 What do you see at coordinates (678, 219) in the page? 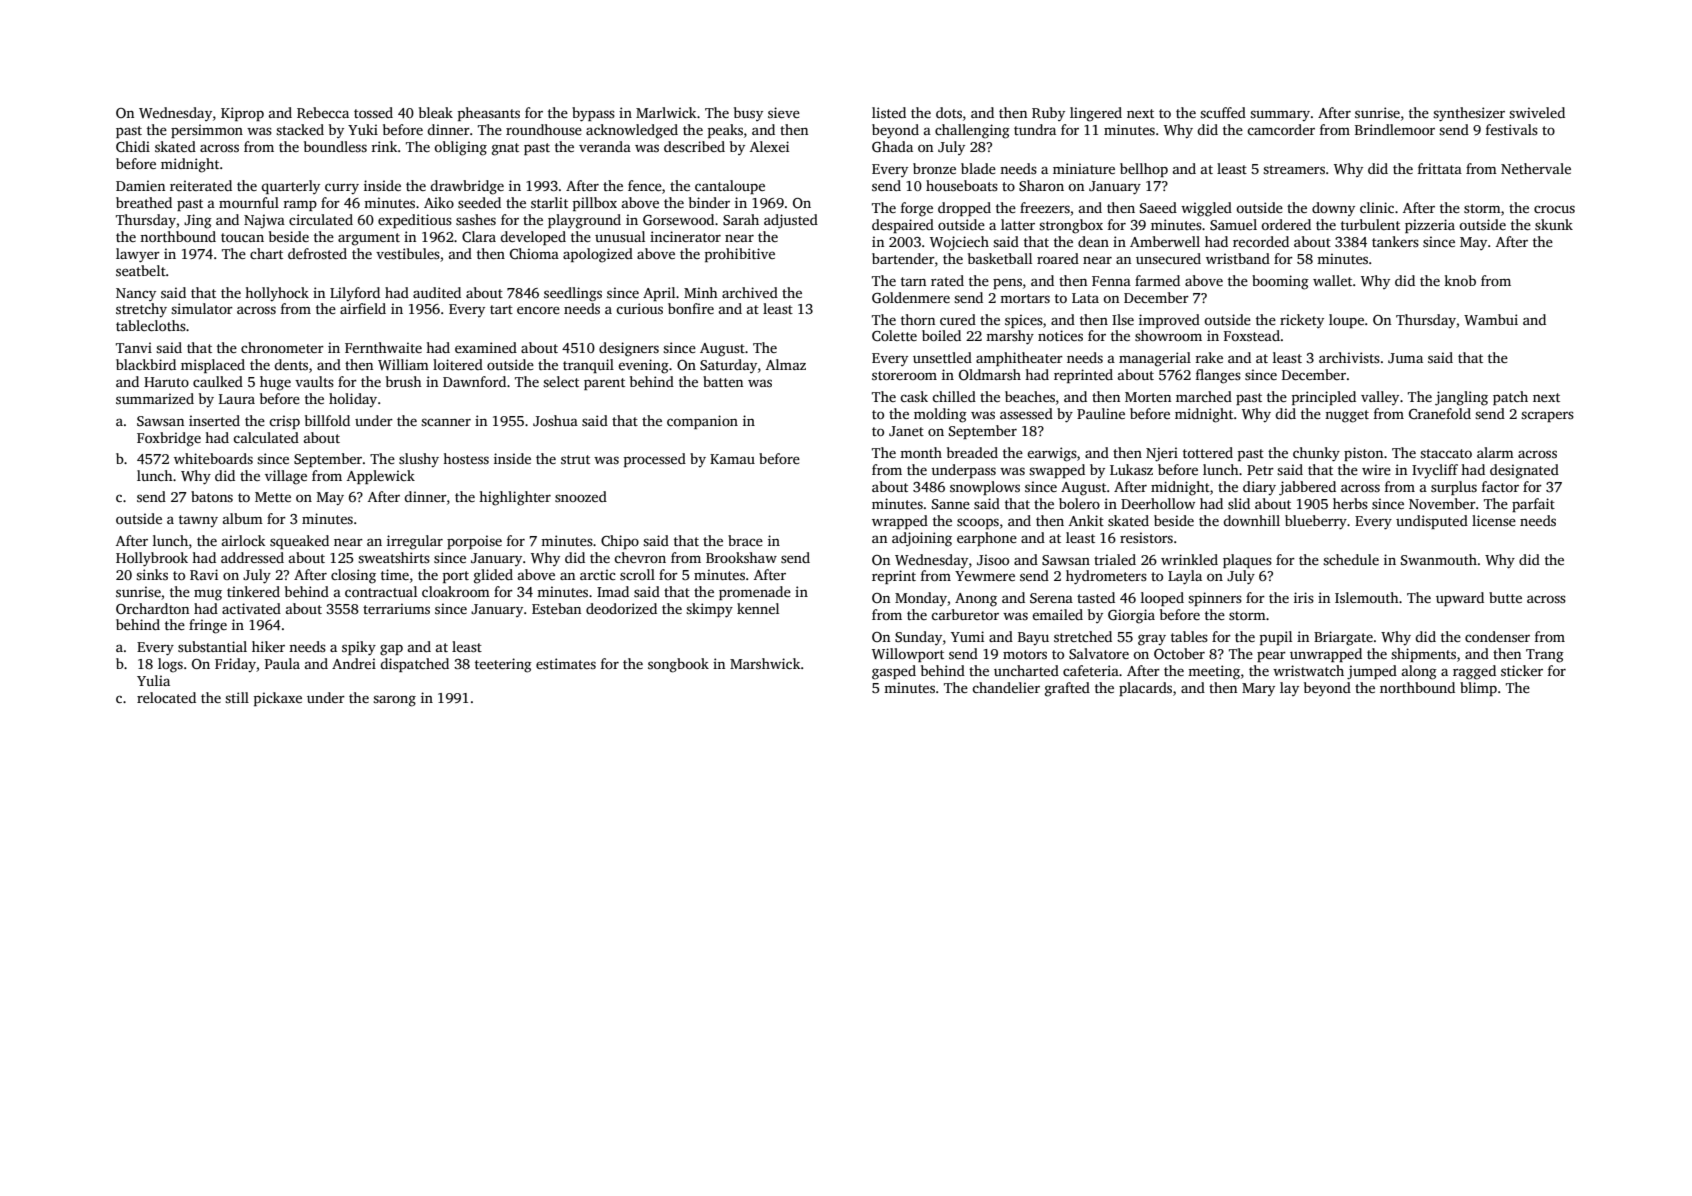
I see `Gorsewood` at bounding box center [678, 219].
